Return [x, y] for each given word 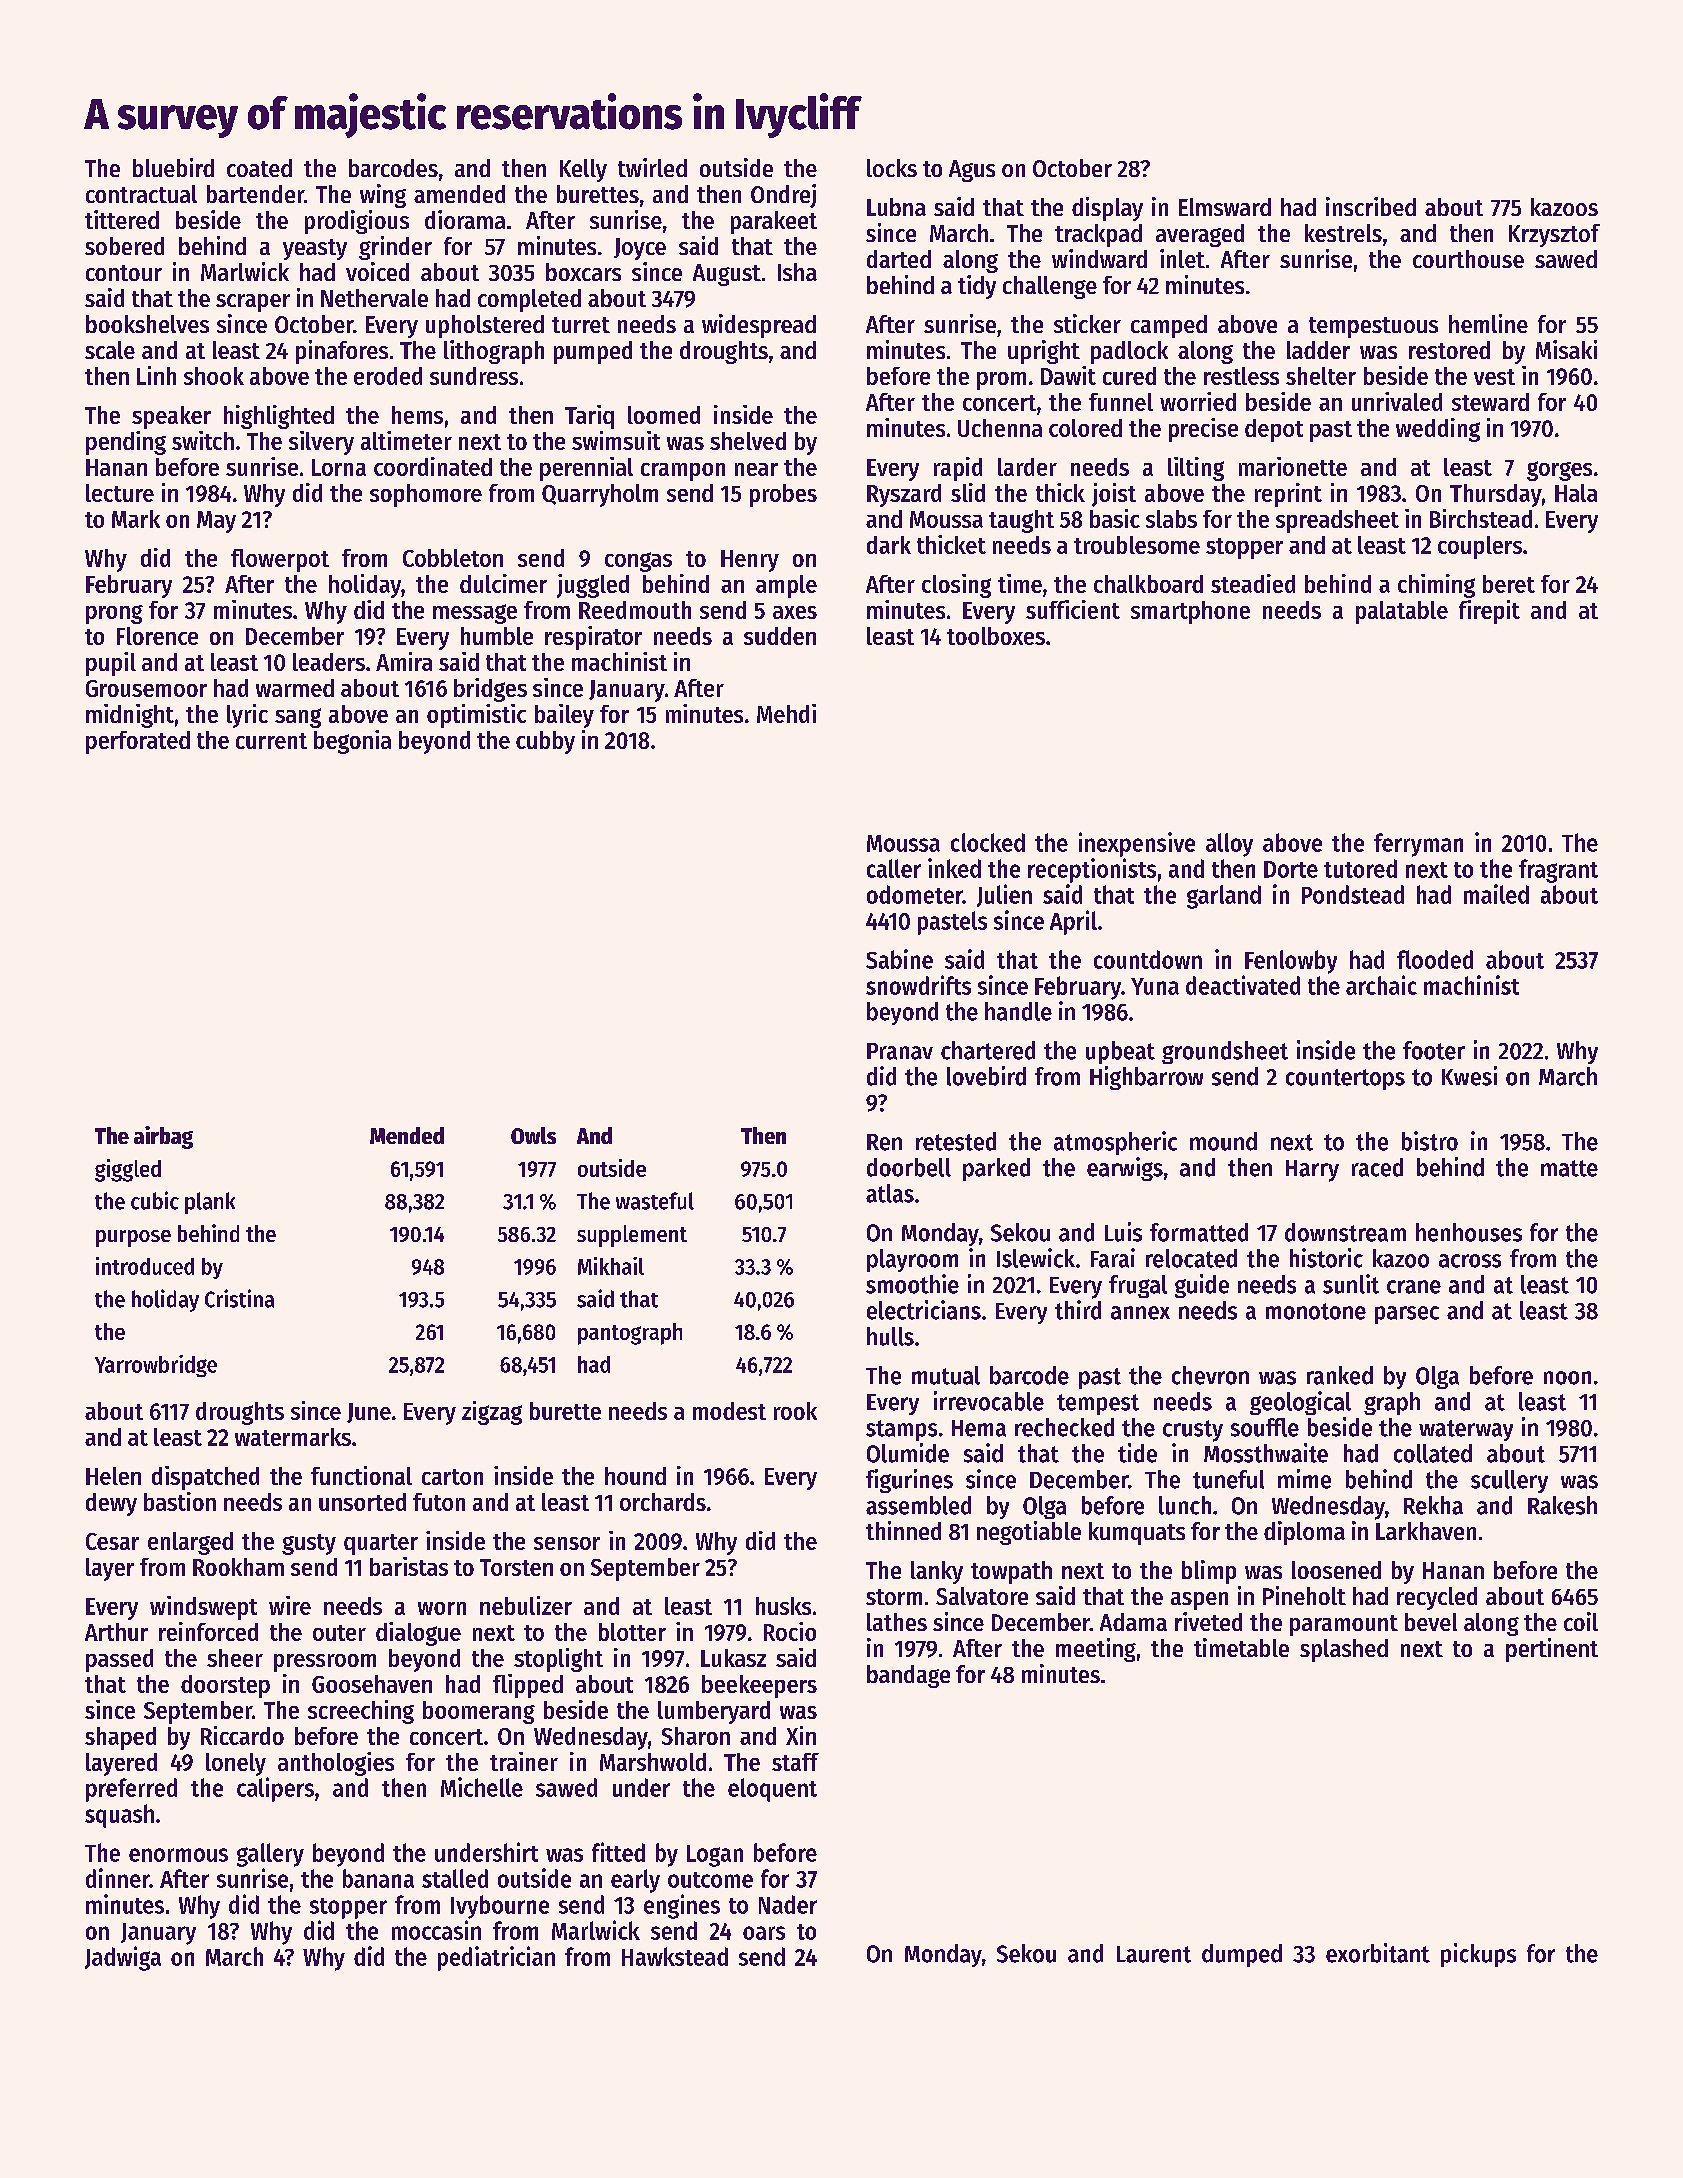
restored [1449, 350]
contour [124, 273]
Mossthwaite [1266, 1453]
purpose [133, 1238]
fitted [618, 1852]
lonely [236, 1764]
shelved [748, 441]
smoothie [912, 1284]
